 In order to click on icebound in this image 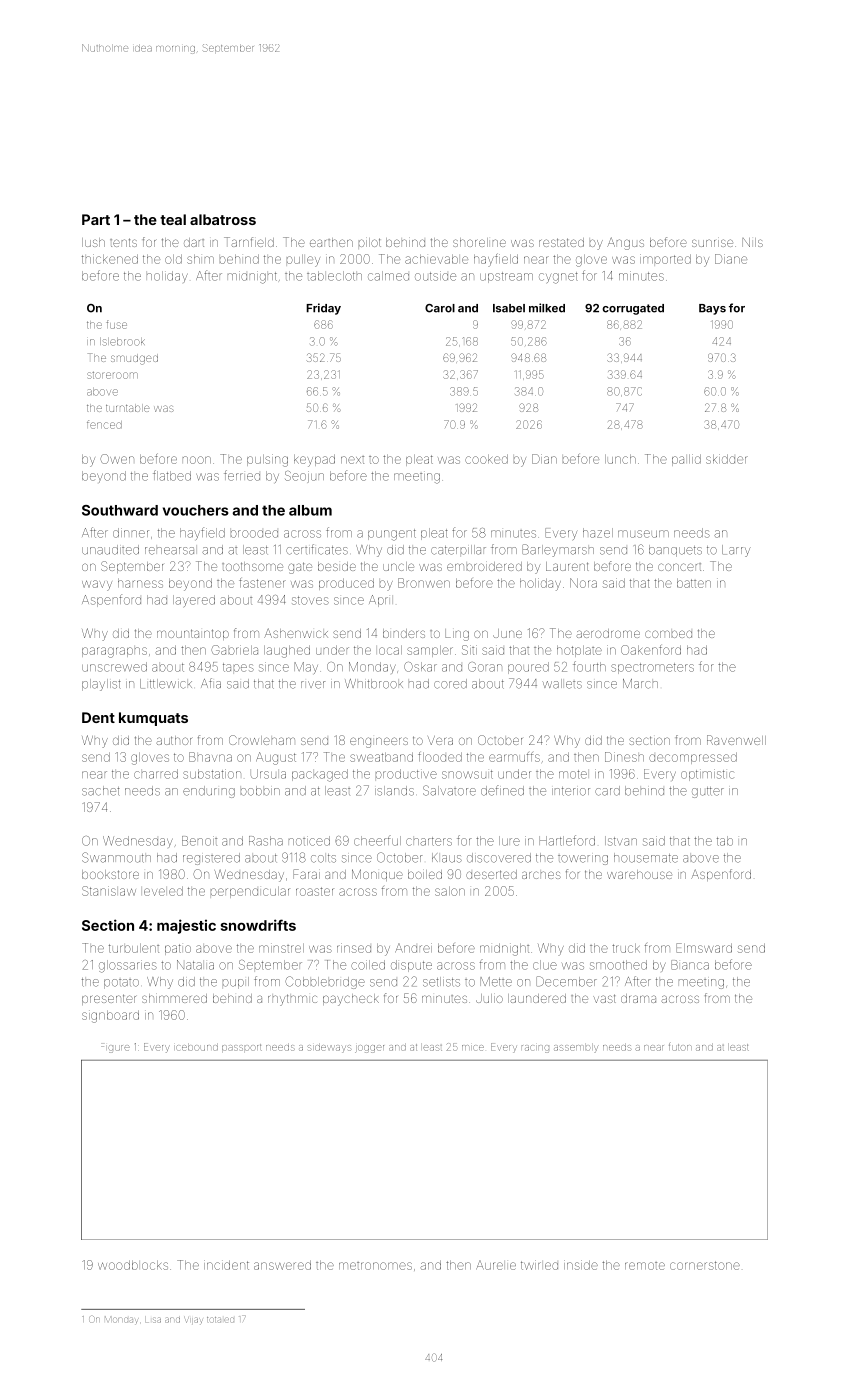, I will do `click(197, 1048)`.
